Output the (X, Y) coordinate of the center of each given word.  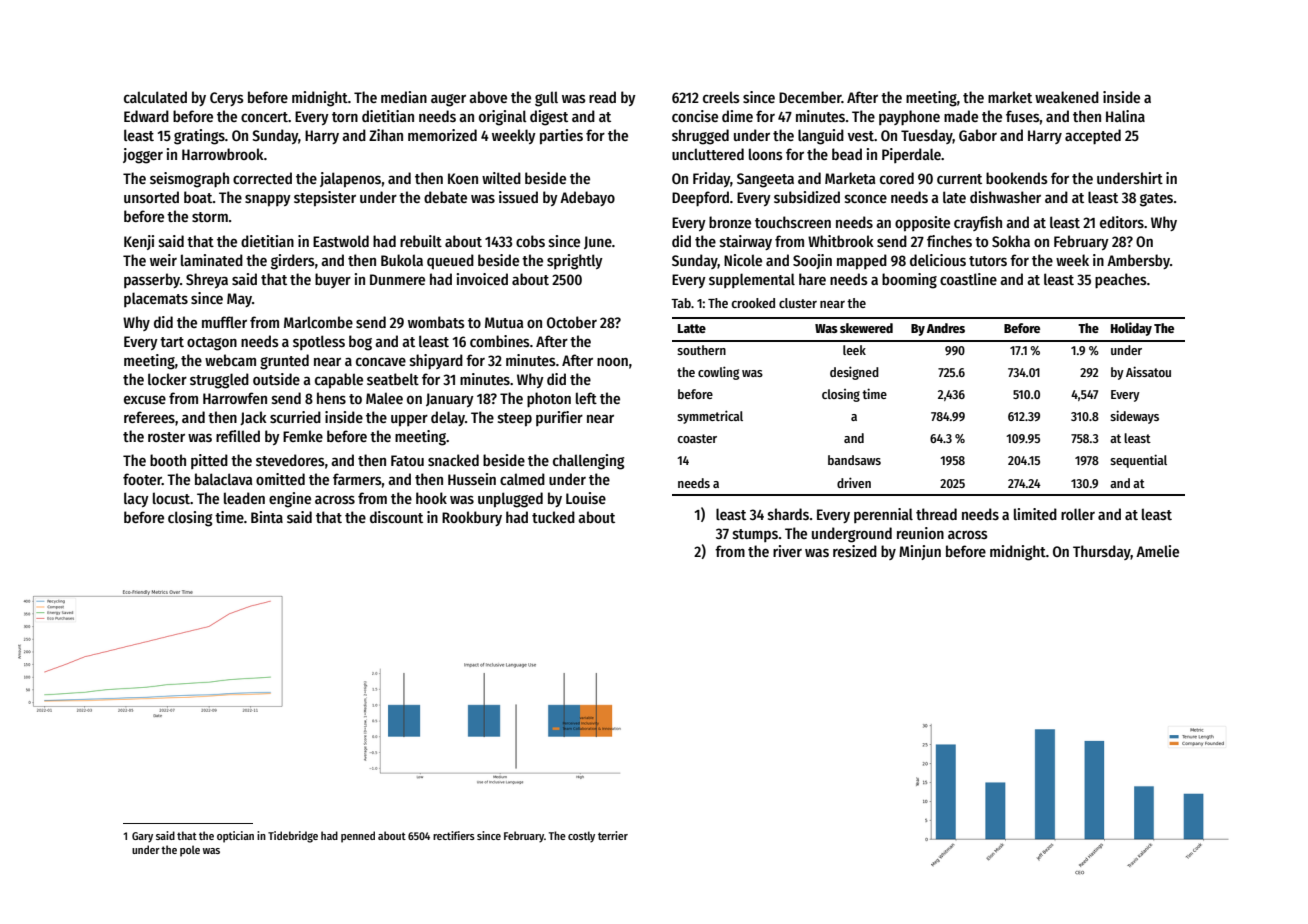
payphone (909, 117)
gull (546, 99)
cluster (798, 303)
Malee (384, 398)
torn (345, 117)
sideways (1134, 417)
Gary (142, 837)
